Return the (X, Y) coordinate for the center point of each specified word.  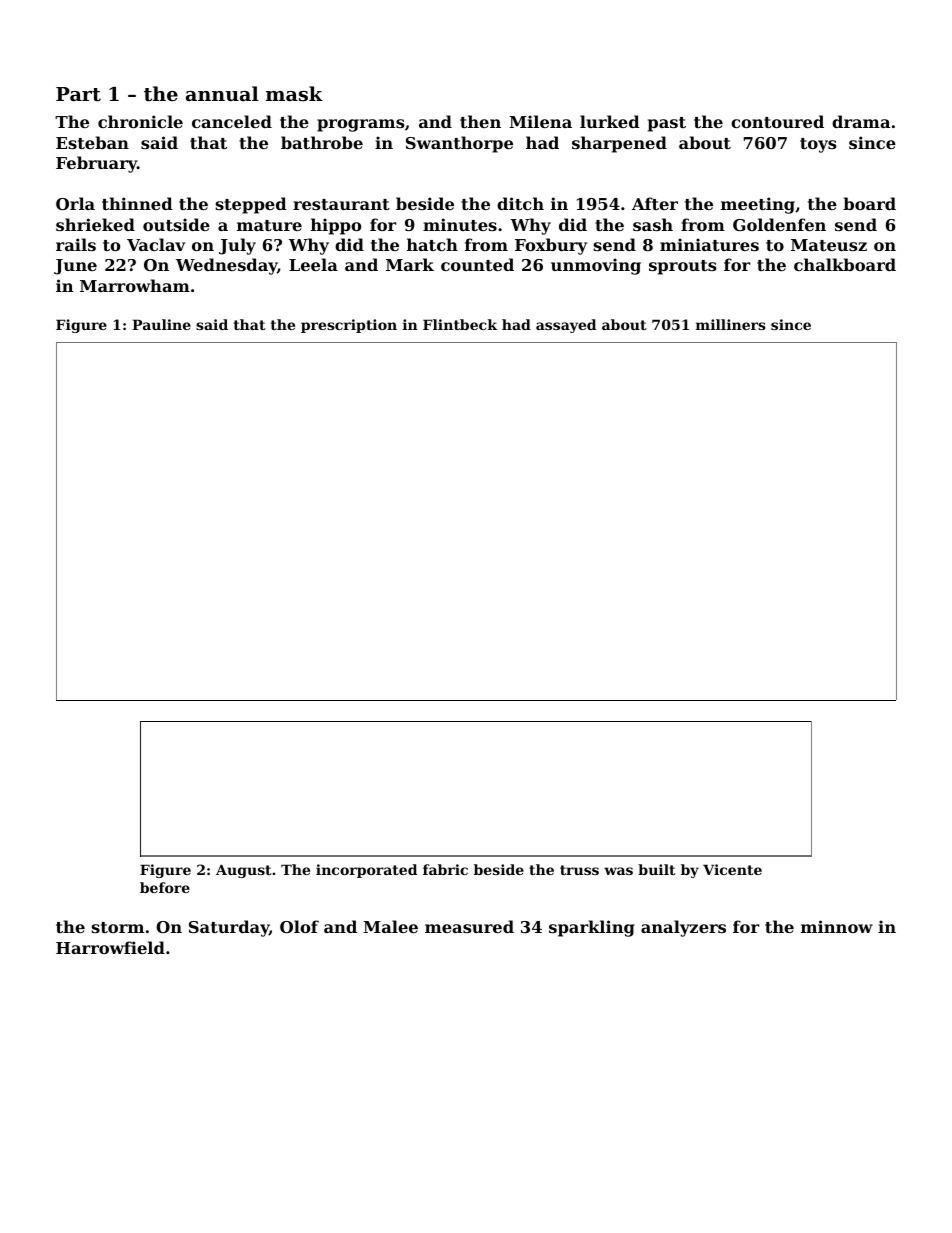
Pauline (161, 324)
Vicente (732, 869)
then (480, 121)
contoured (777, 121)
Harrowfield (110, 947)
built (657, 869)
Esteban (92, 142)
